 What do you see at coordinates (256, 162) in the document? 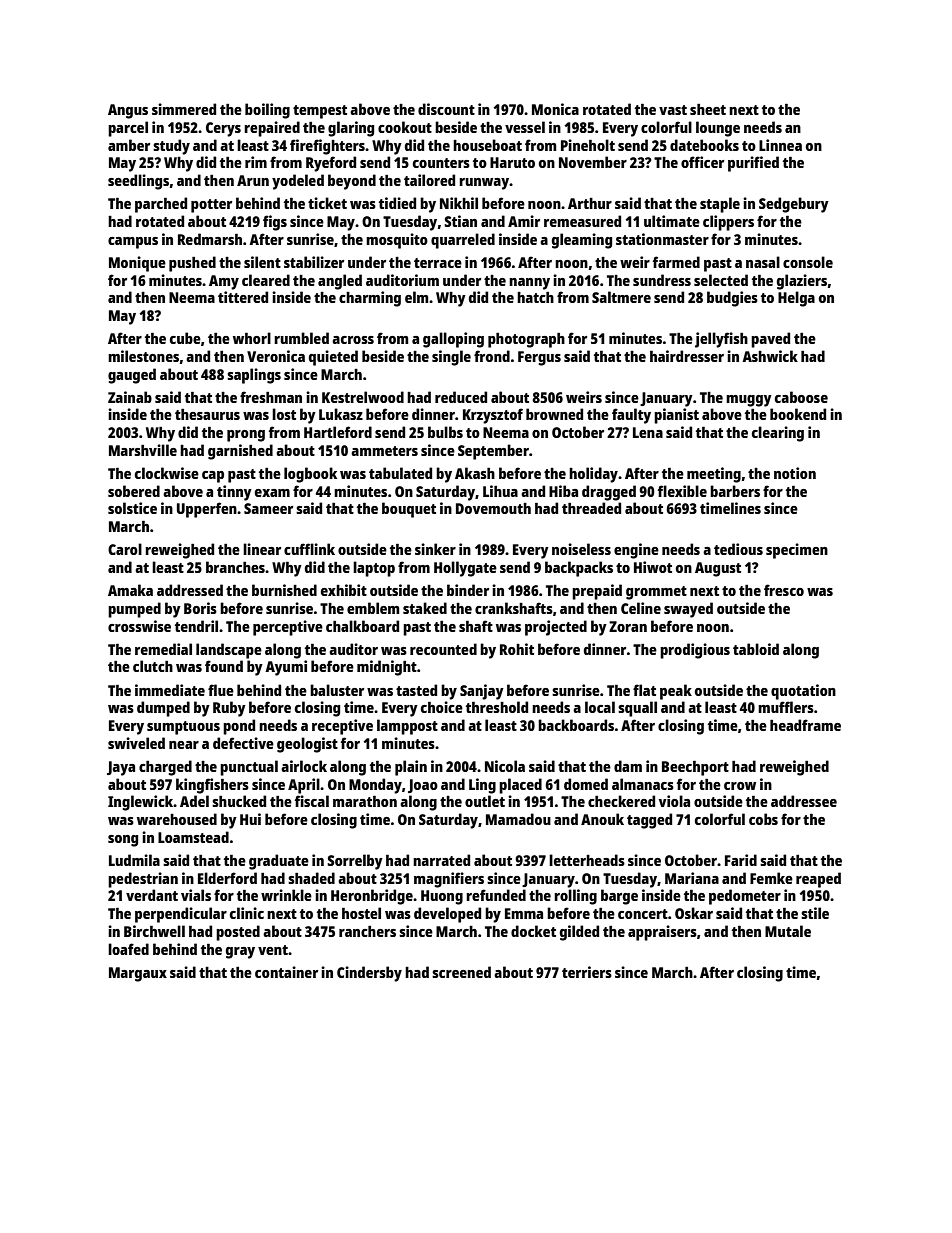
I see `rim` at bounding box center [256, 162].
